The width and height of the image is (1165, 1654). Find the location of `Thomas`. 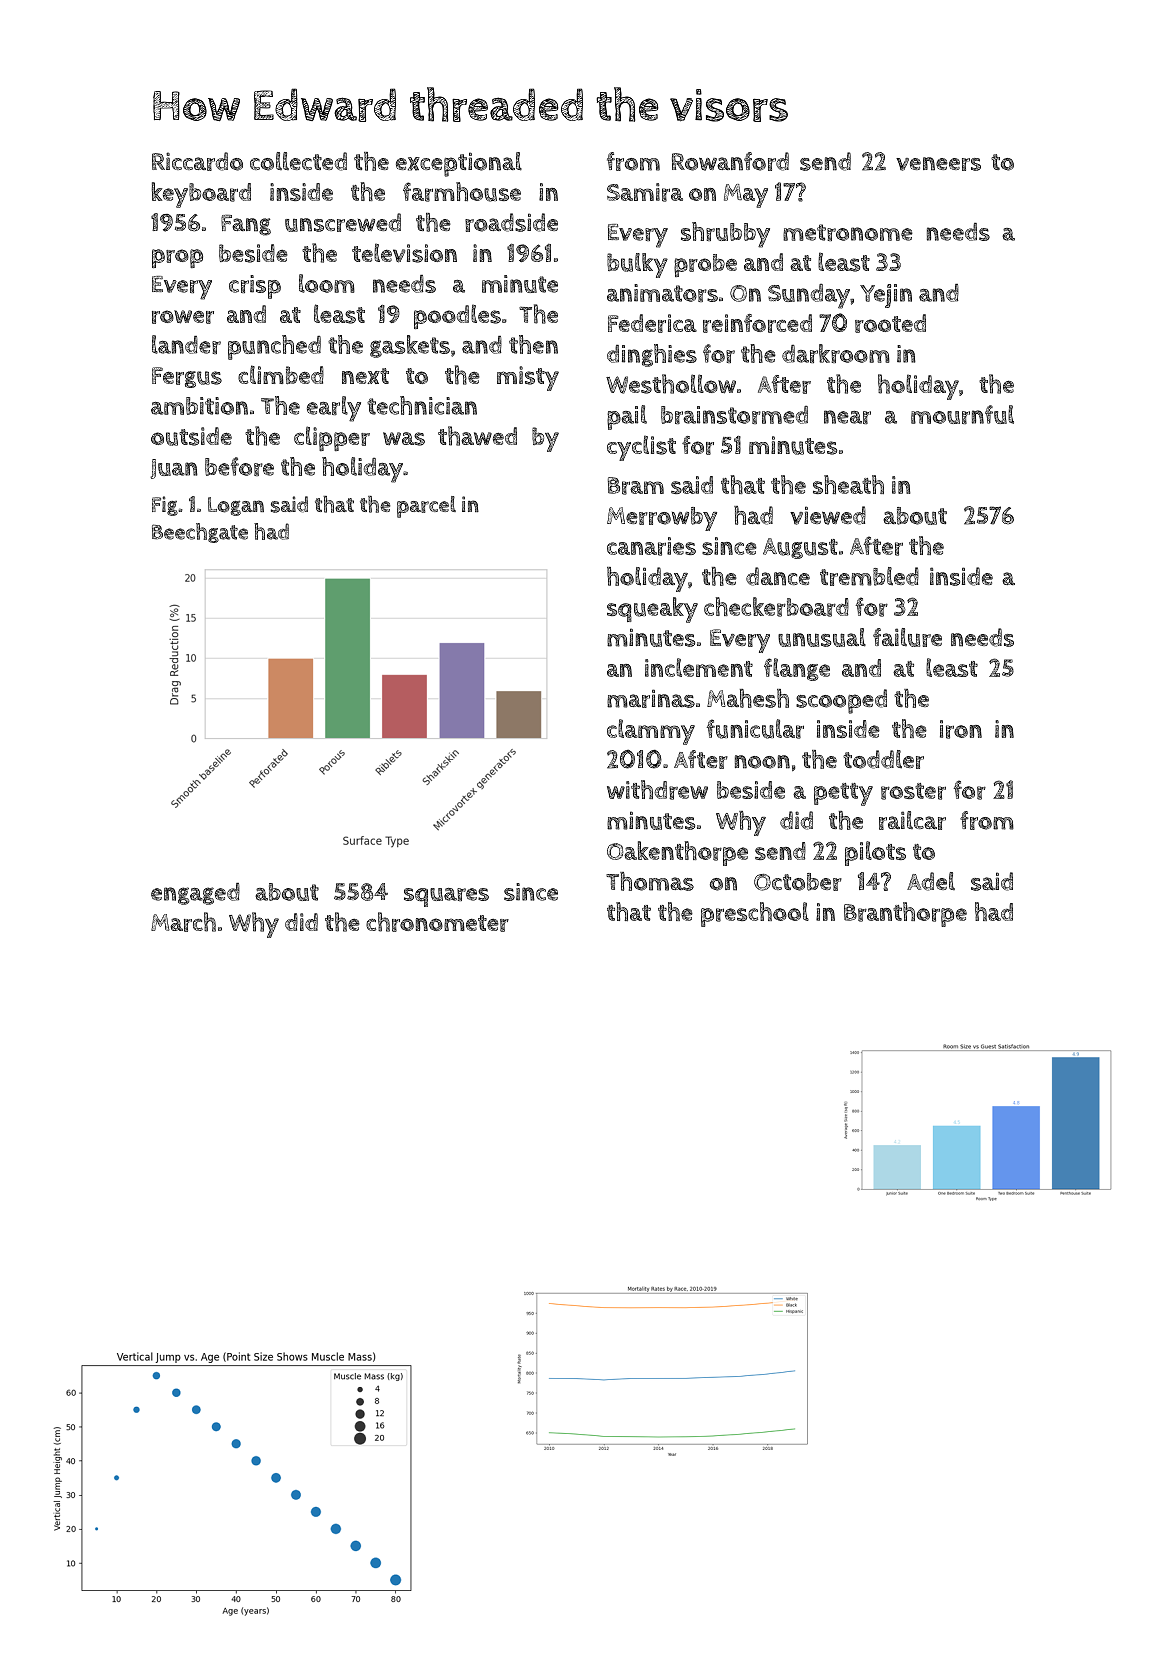

Thomas is located at coordinates (650, 881).
